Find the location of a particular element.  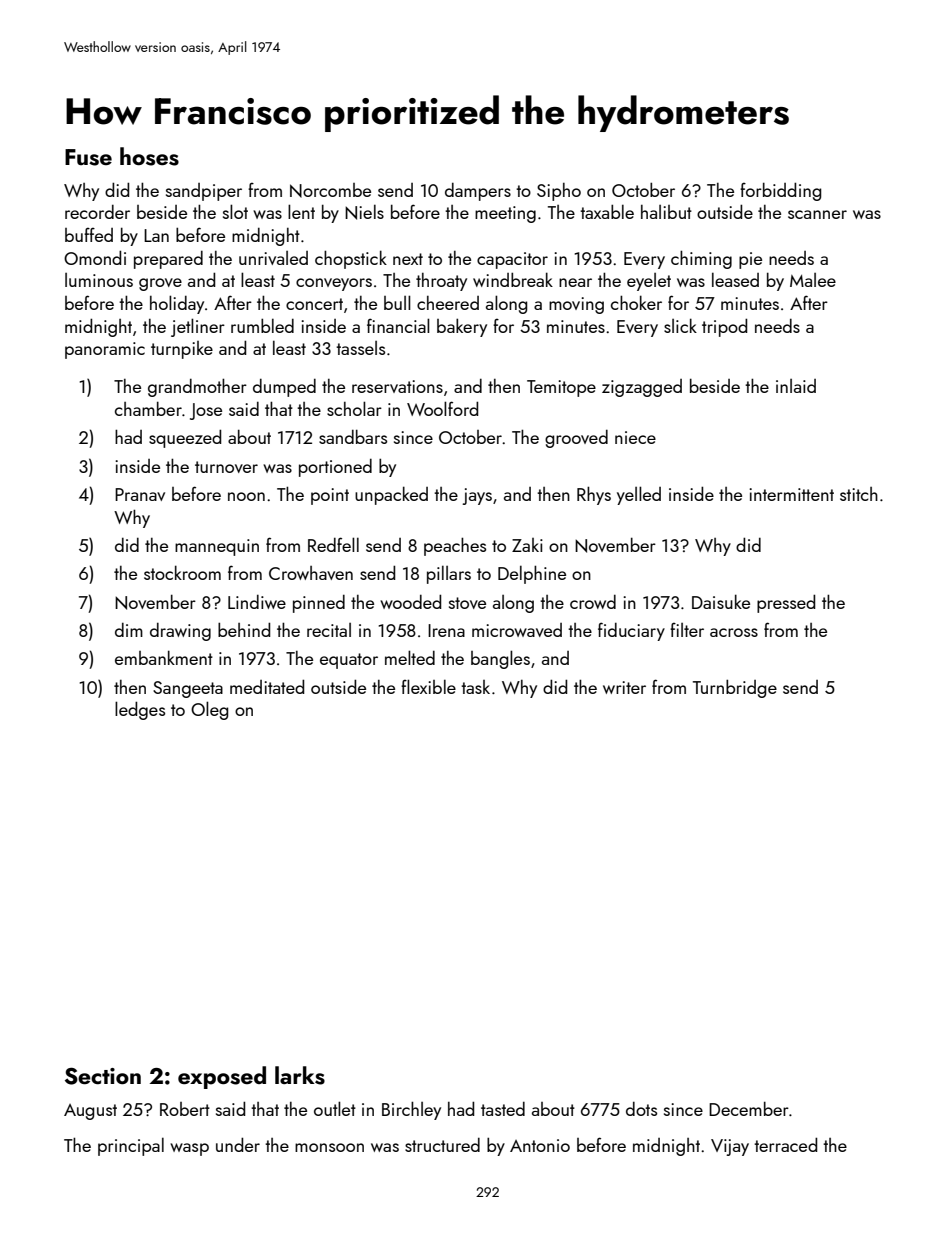

Vijay is located at coordinates (730, 1147).
